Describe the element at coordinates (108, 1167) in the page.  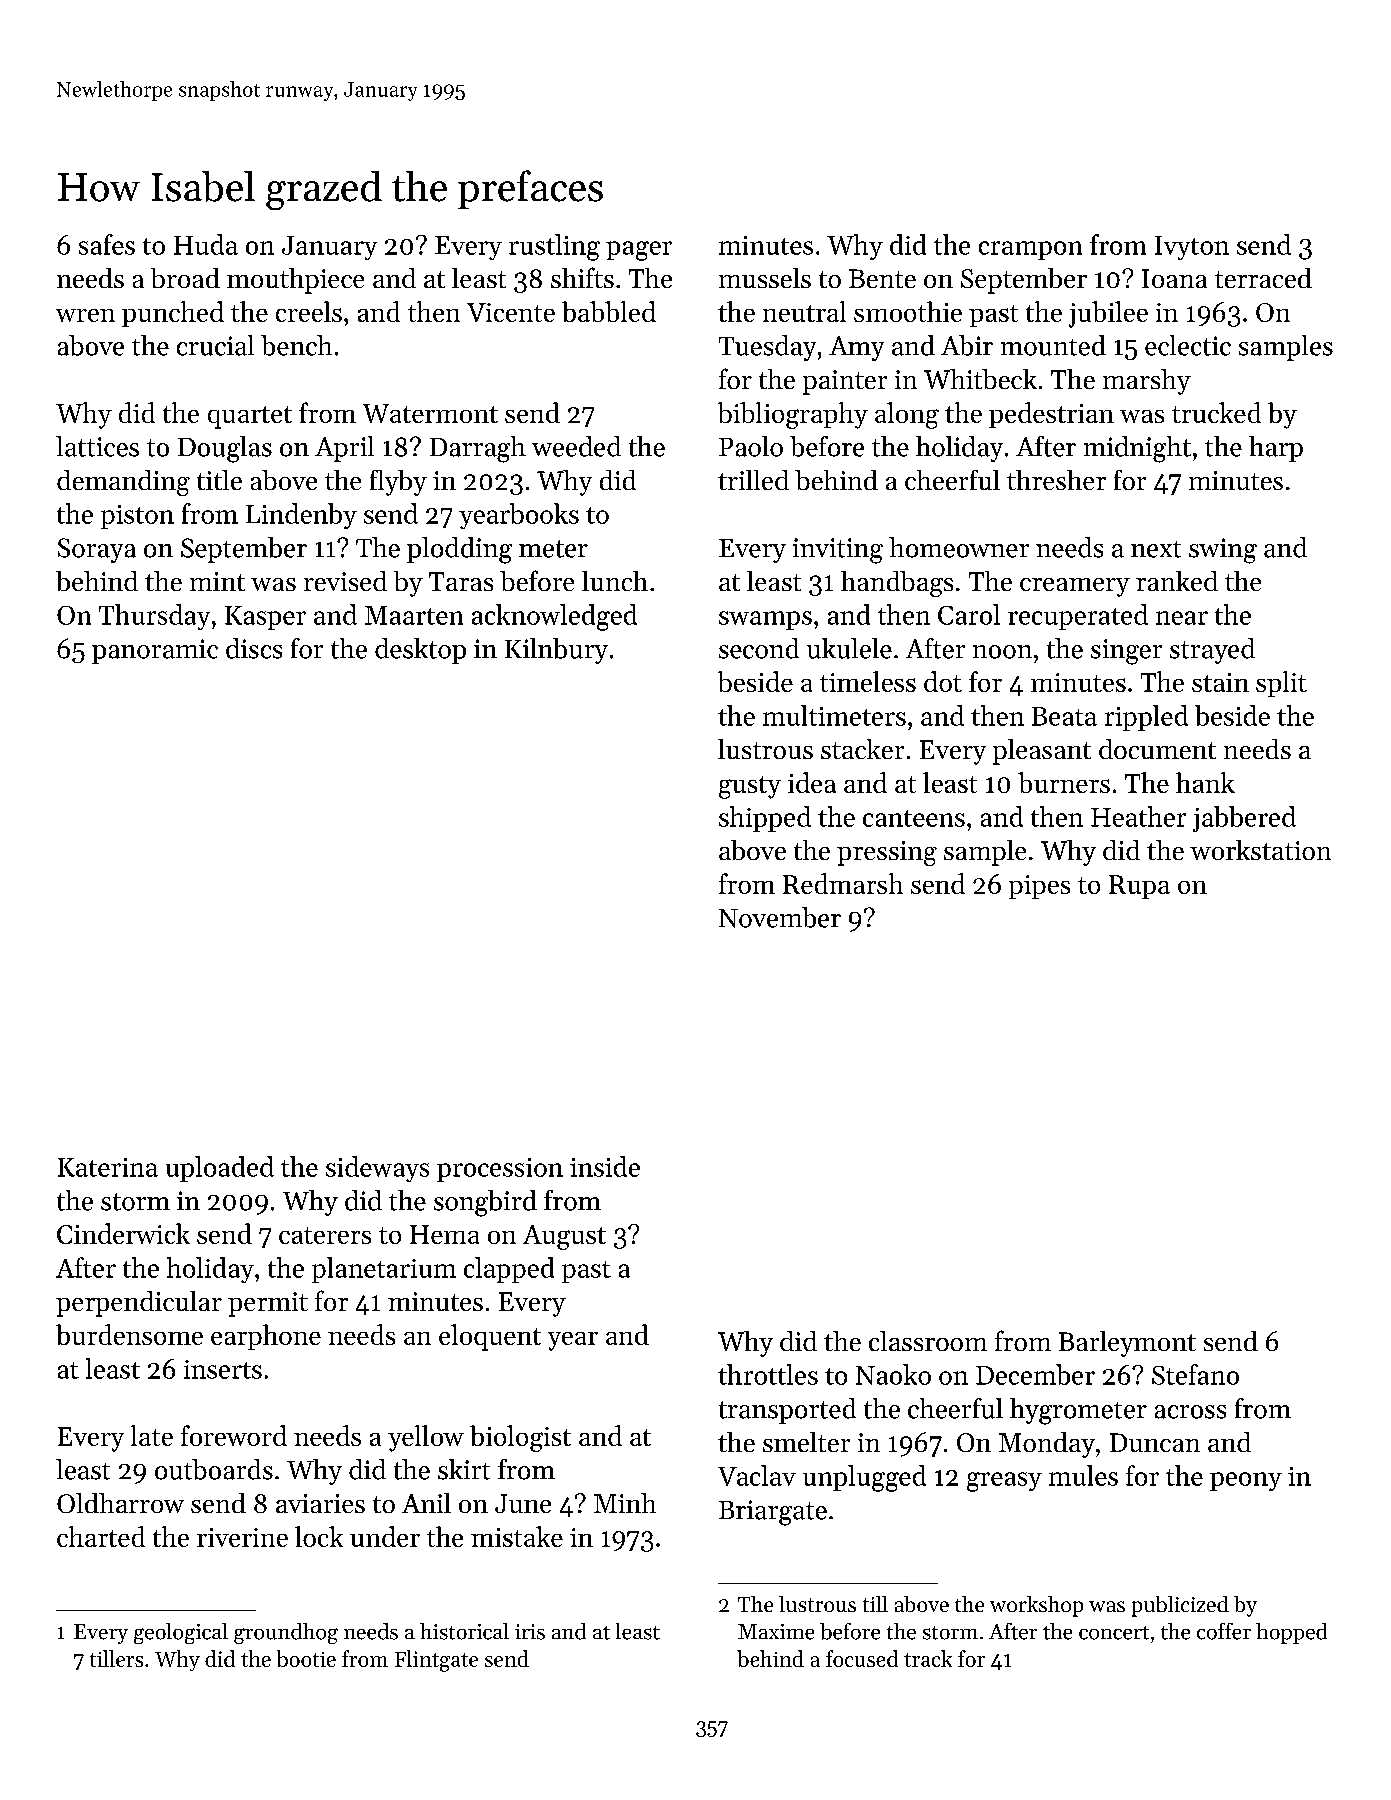
I see `Katerina` at that location.
